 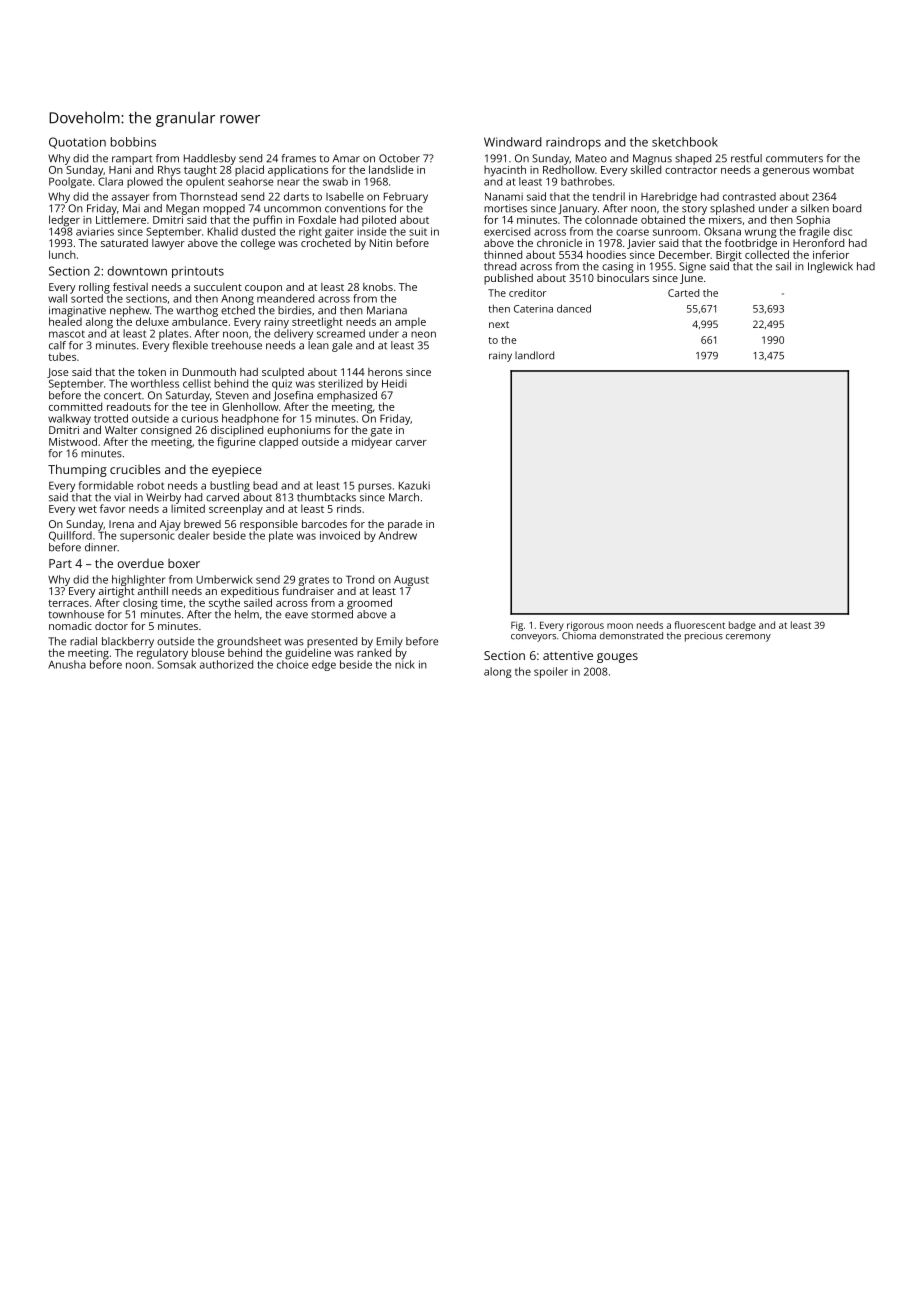 I want to click on Carted, so click(x=683, y=293).
